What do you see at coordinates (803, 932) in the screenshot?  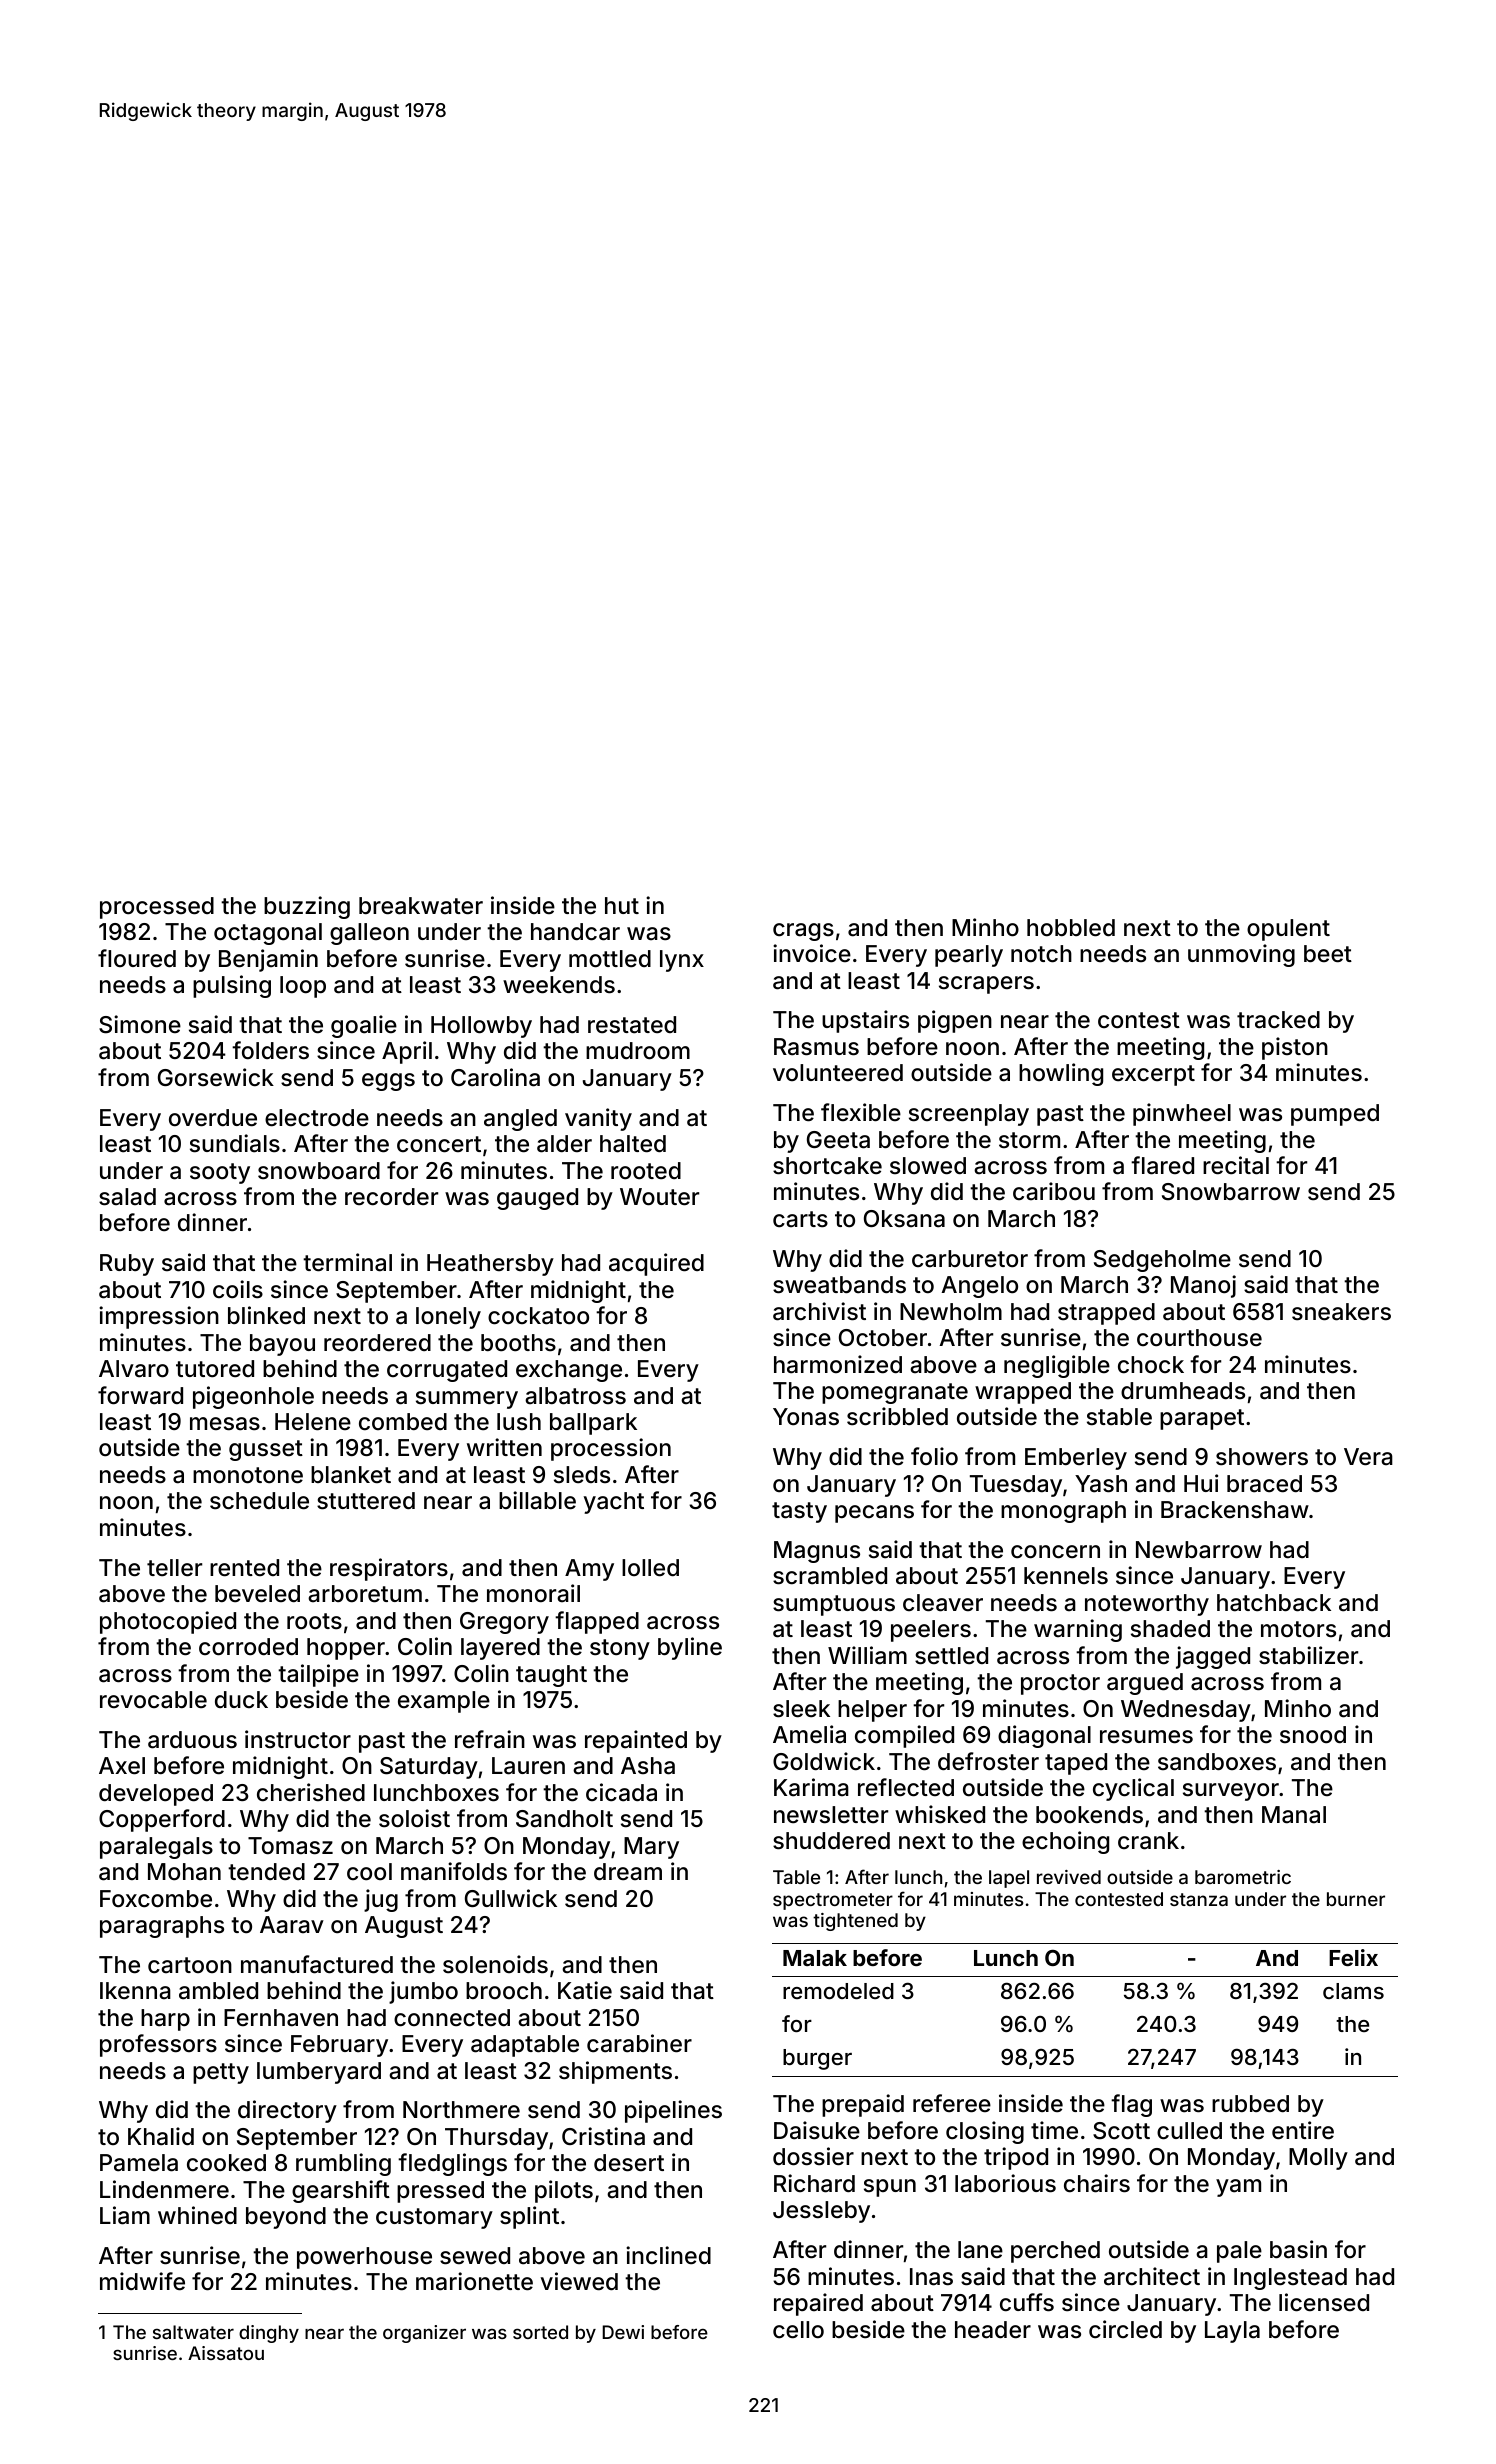 I see `crags` at bounding box center [803, 932].
